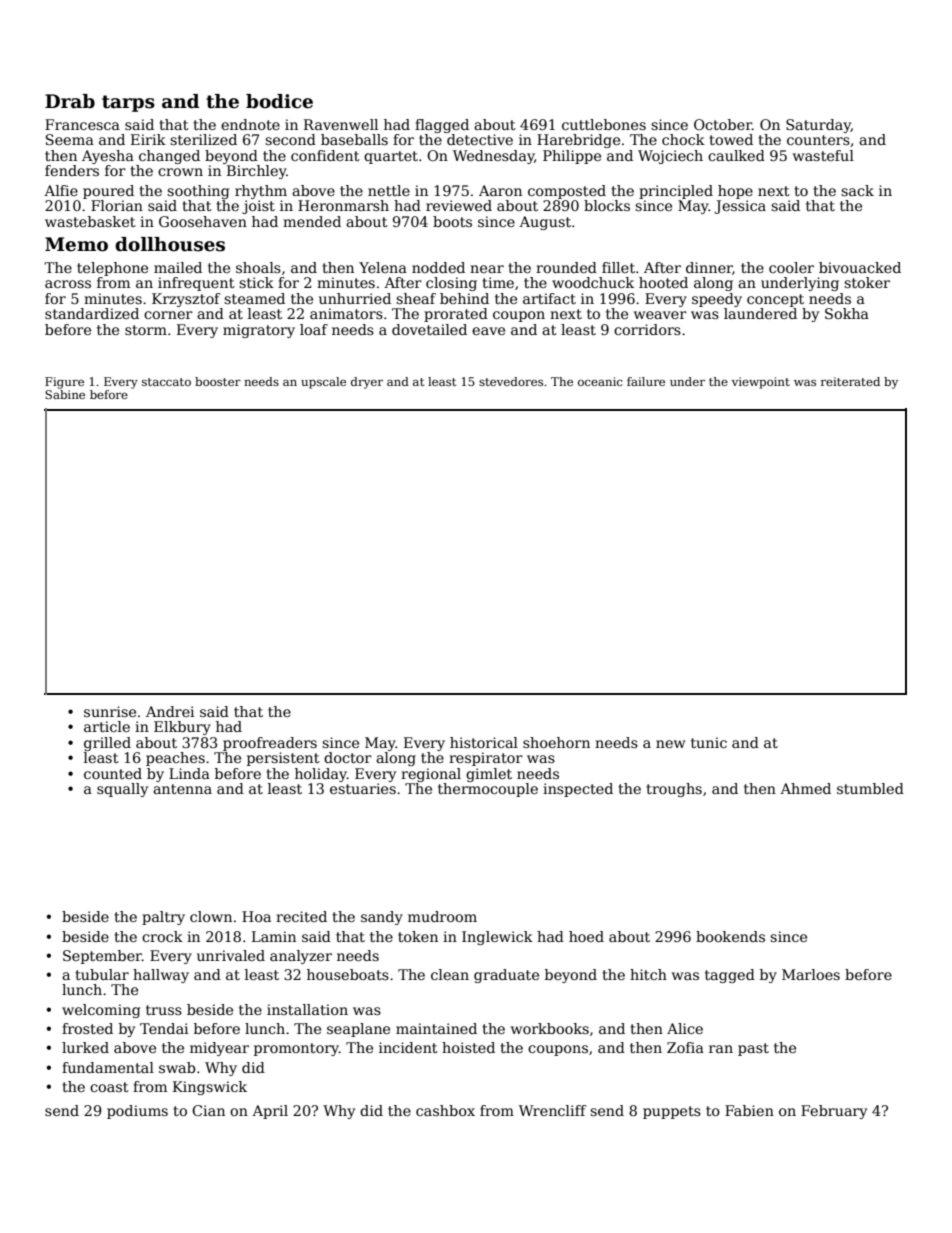 This screenshot has width=952, height=1233. What do you see at coordinates (254, 298) in the screenshot?
I see `steamed` at bounding box center [254, 298].
